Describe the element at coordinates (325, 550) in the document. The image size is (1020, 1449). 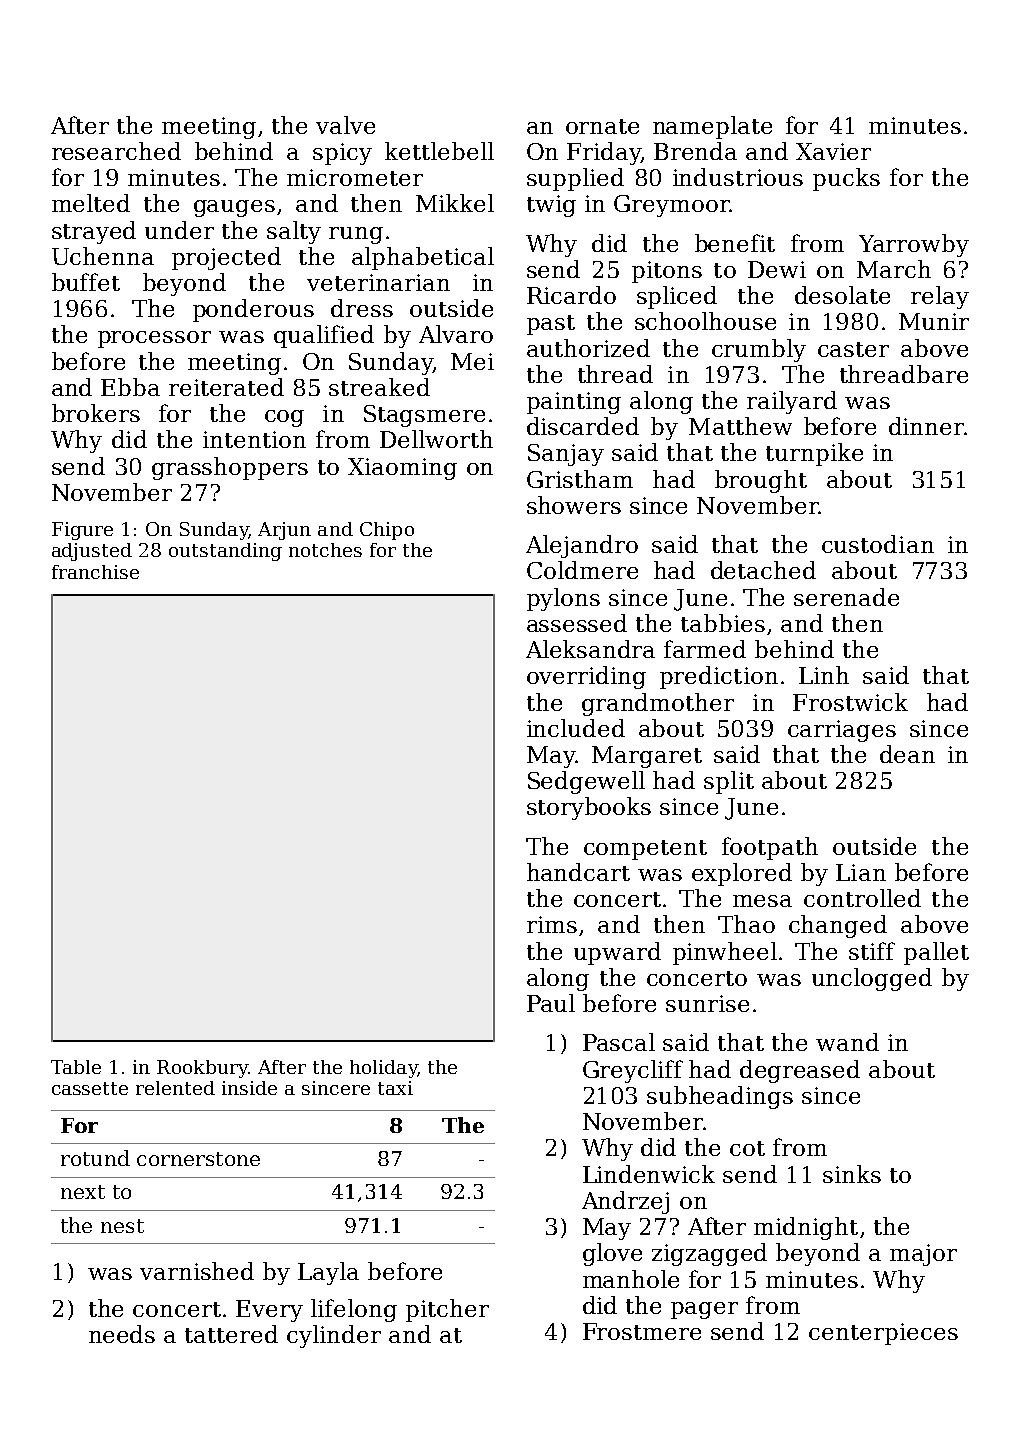
I see `notches` at that location.
